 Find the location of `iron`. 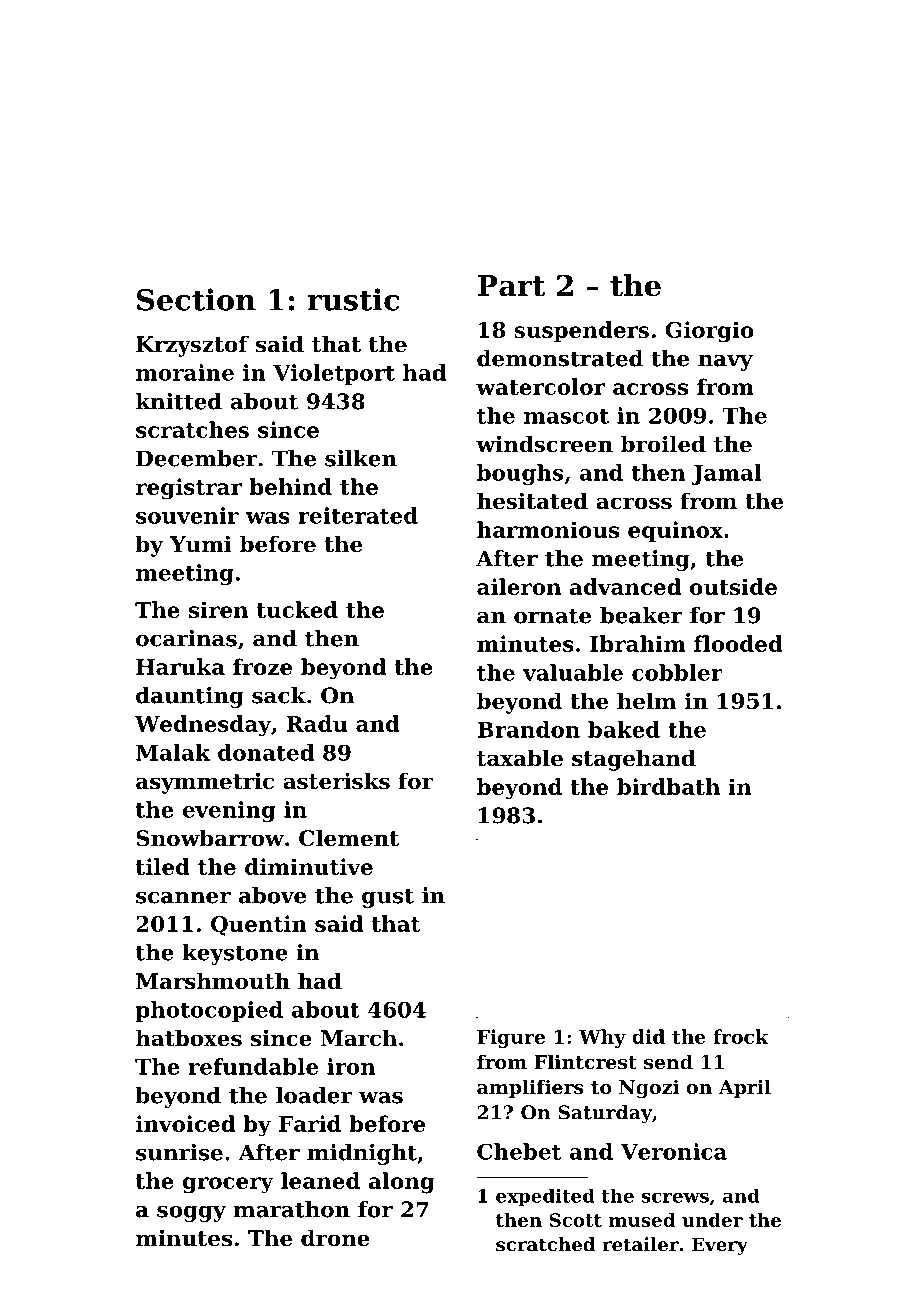

iron is located at coordinates (351, 1066).
